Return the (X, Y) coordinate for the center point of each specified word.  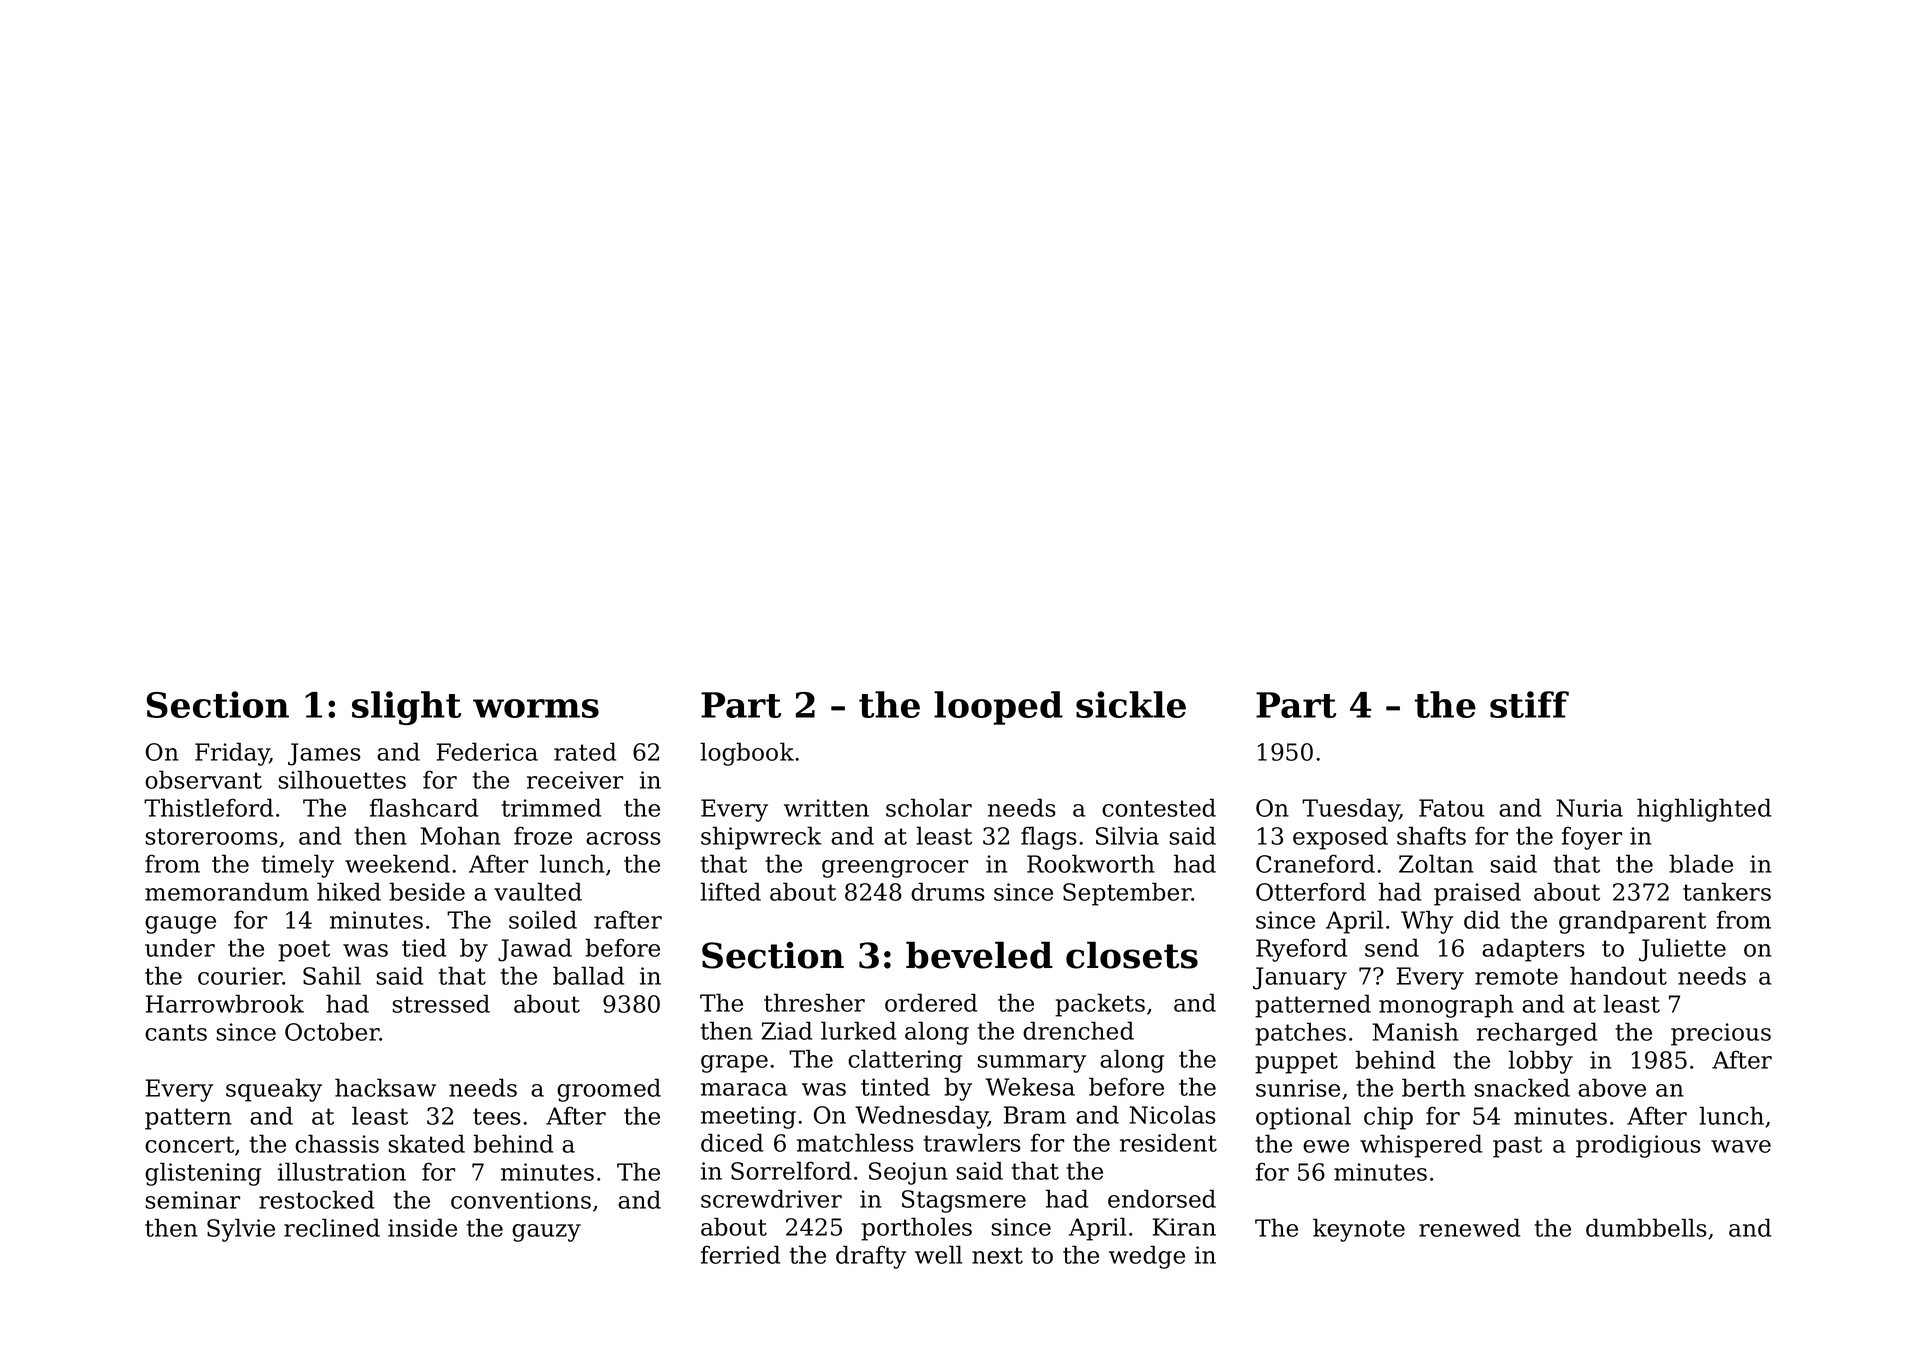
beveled (979, 955)
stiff (1529, 704)
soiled (543, 919)
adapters (1533, 950)
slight (406, 708)
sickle (1131, 704)
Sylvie (241, 1230)
